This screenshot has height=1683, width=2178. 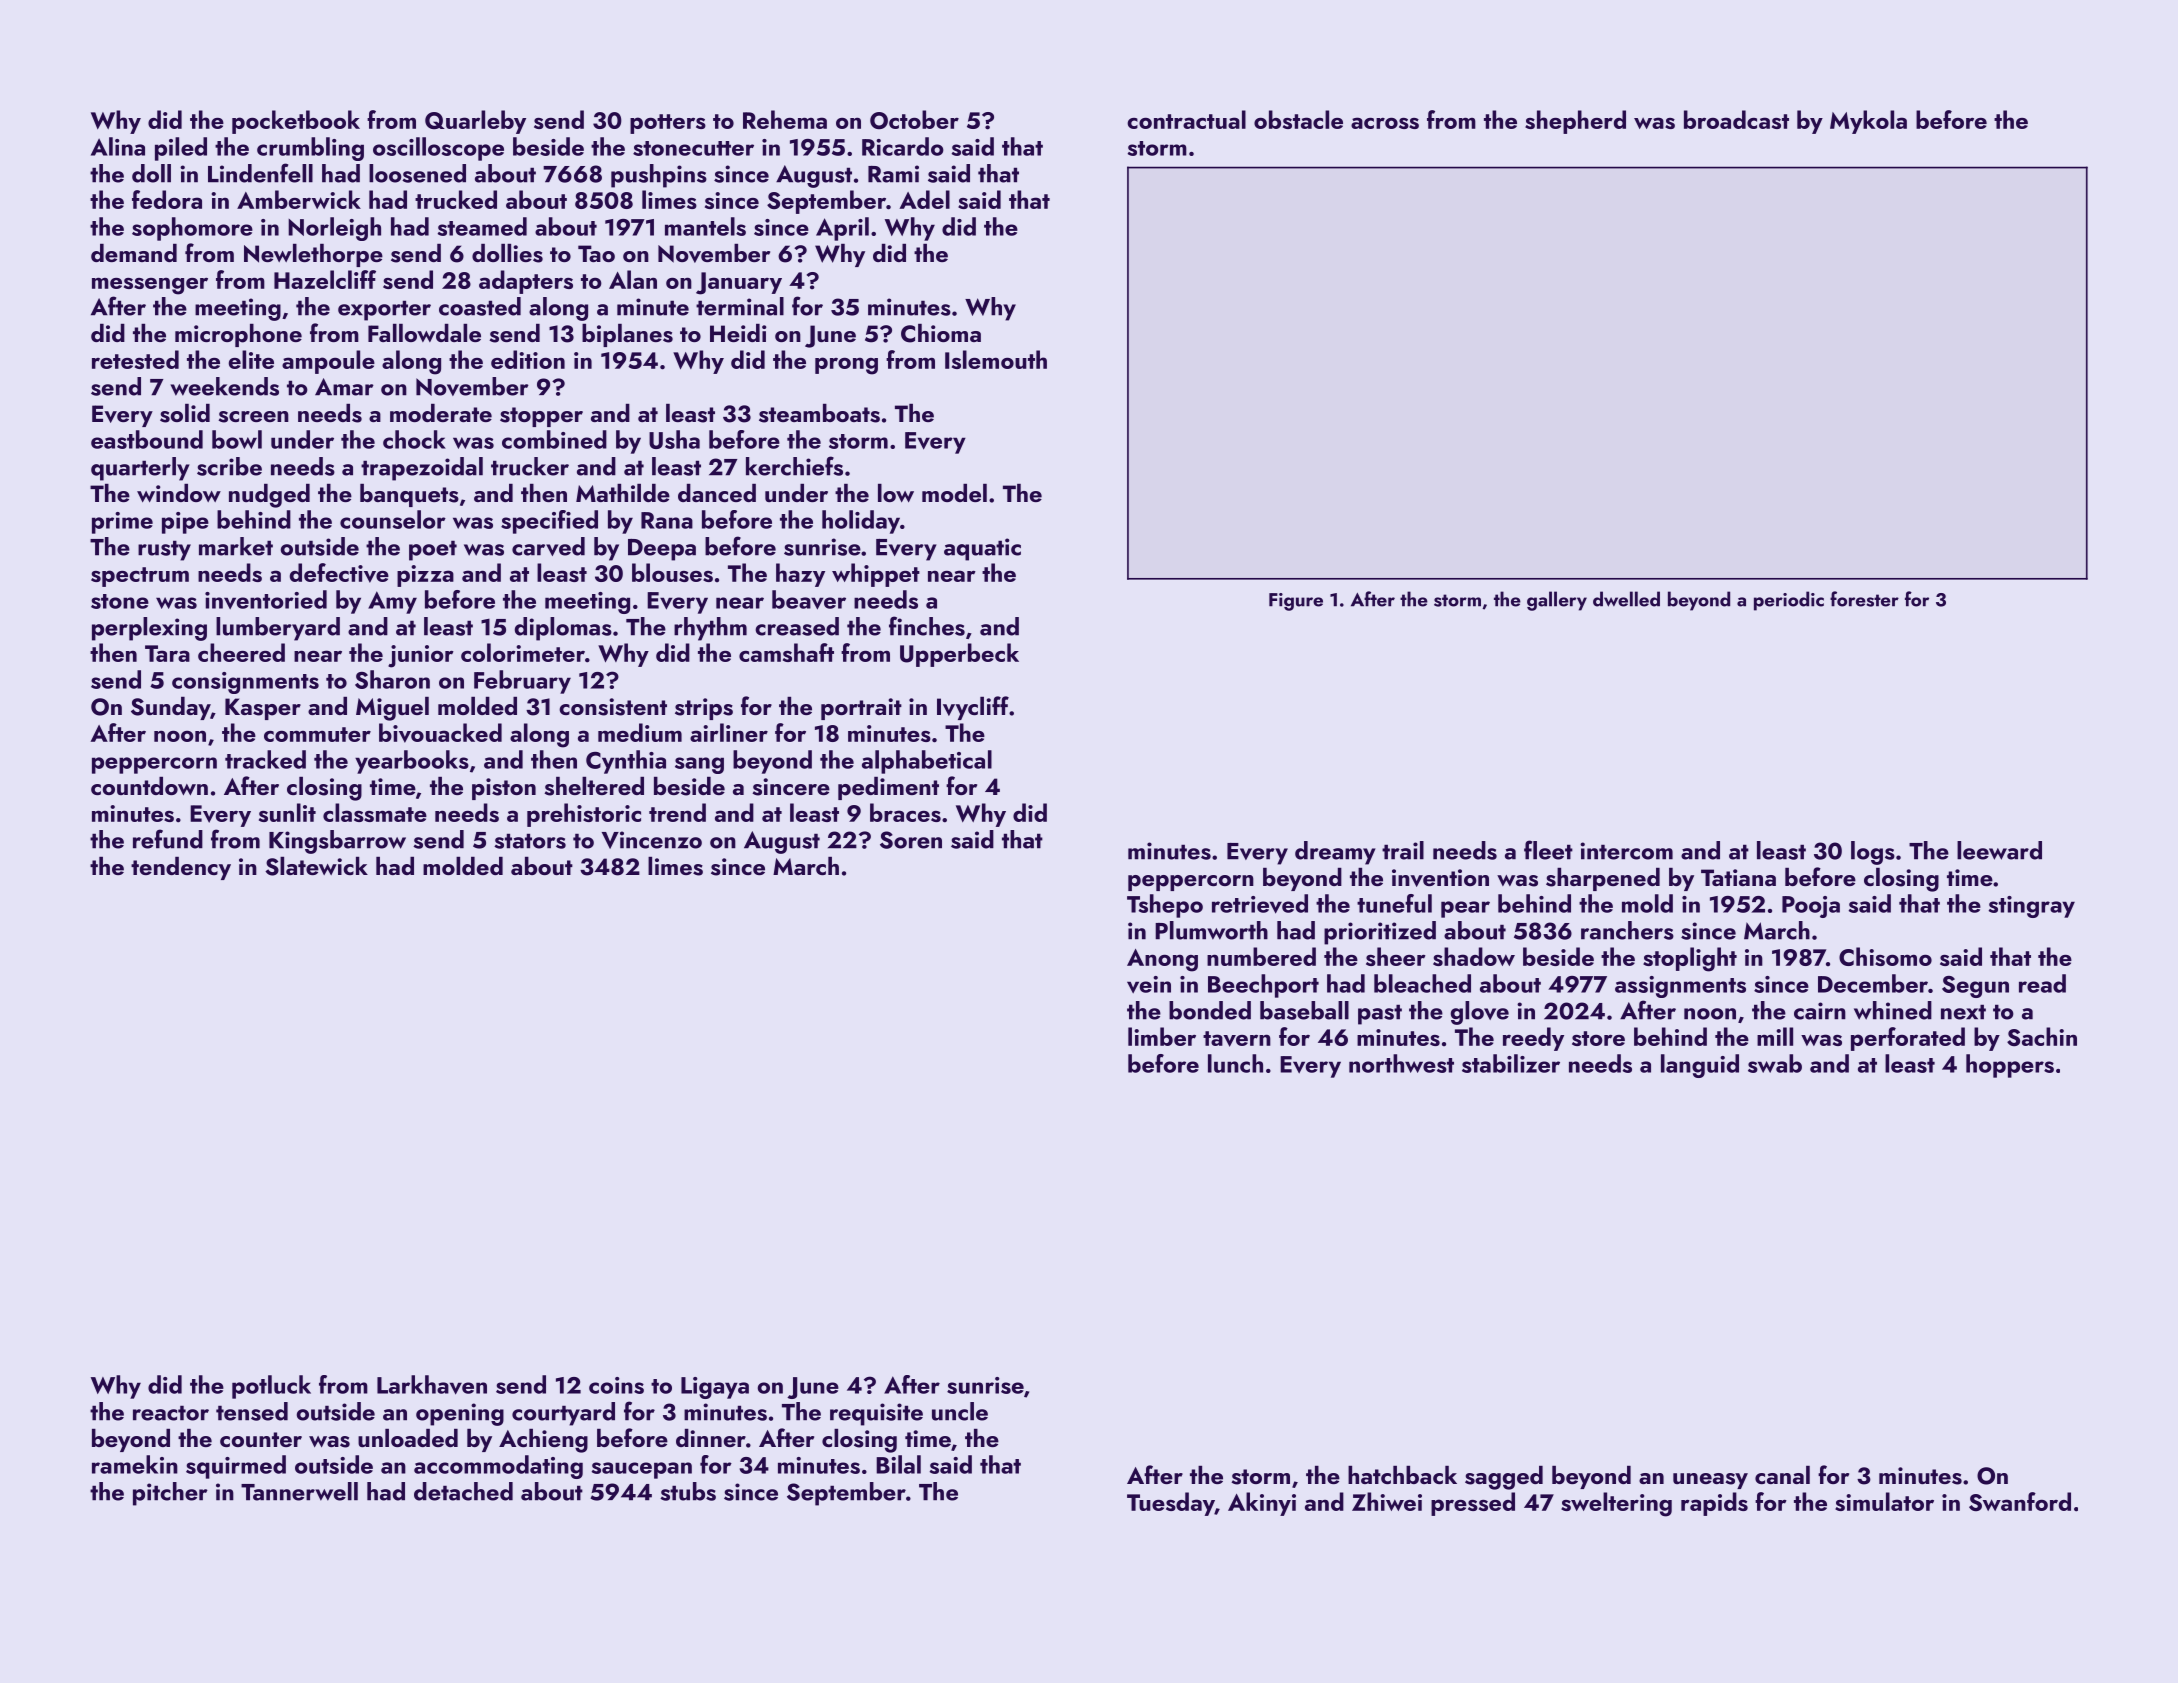 What do you see at coordinates (1504, 1478) in the screenshot?
I see `sagged` at bounding box center [1504, 1478].
